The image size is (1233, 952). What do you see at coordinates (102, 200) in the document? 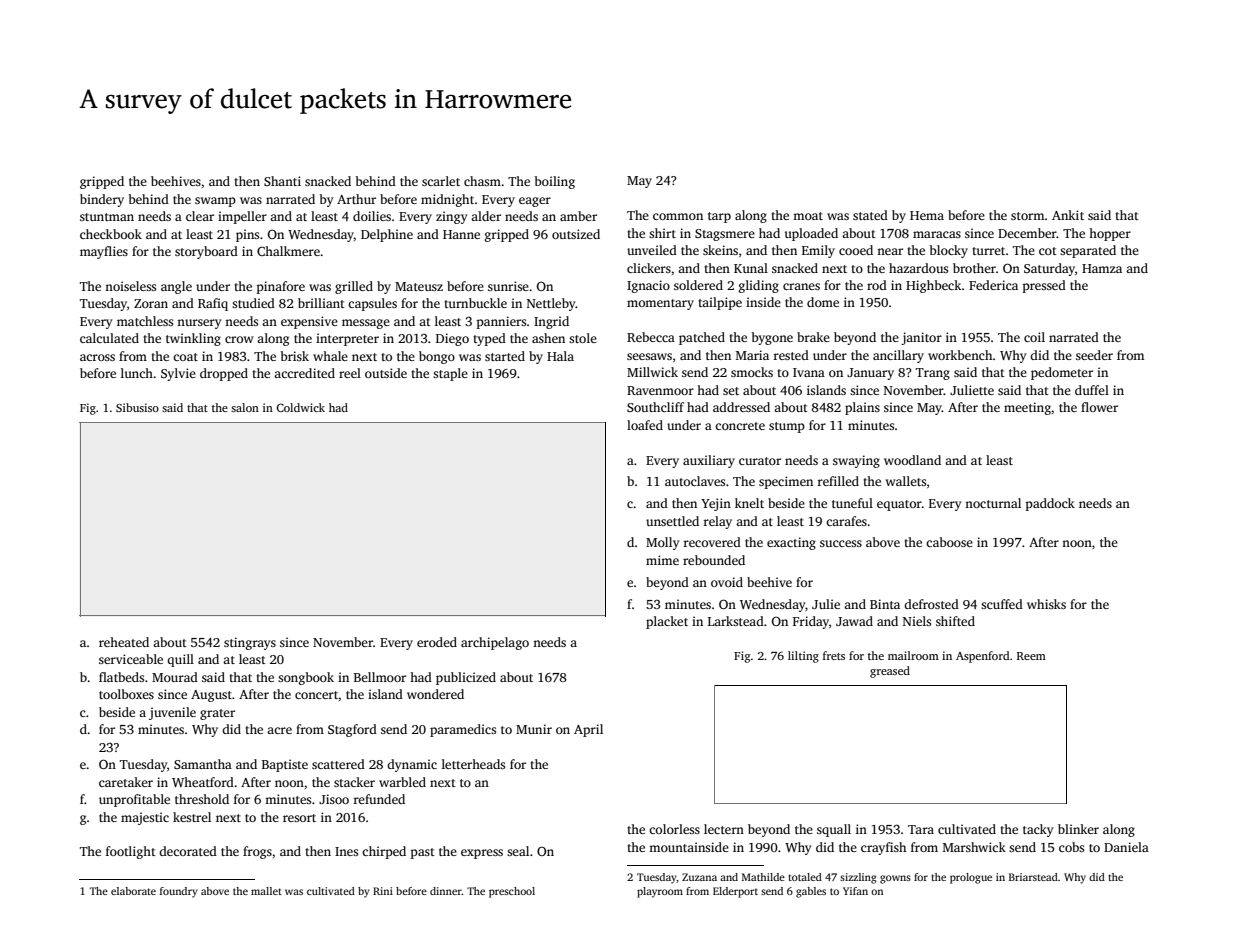
I see `bindery` at bounding box center [102, 200].
